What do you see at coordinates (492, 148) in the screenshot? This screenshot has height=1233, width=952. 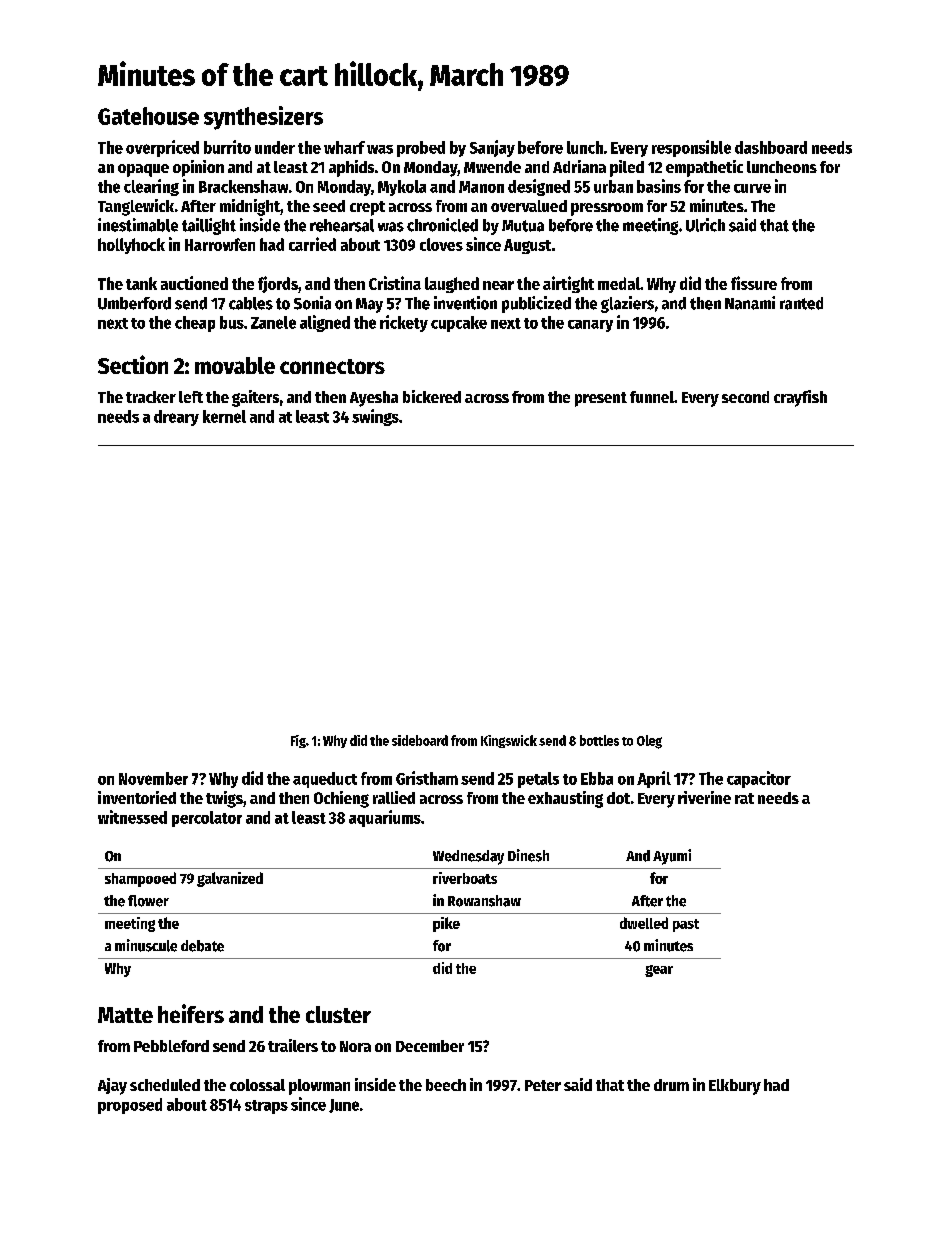 I see `Sanjay` at bounding box center [492, 148].
